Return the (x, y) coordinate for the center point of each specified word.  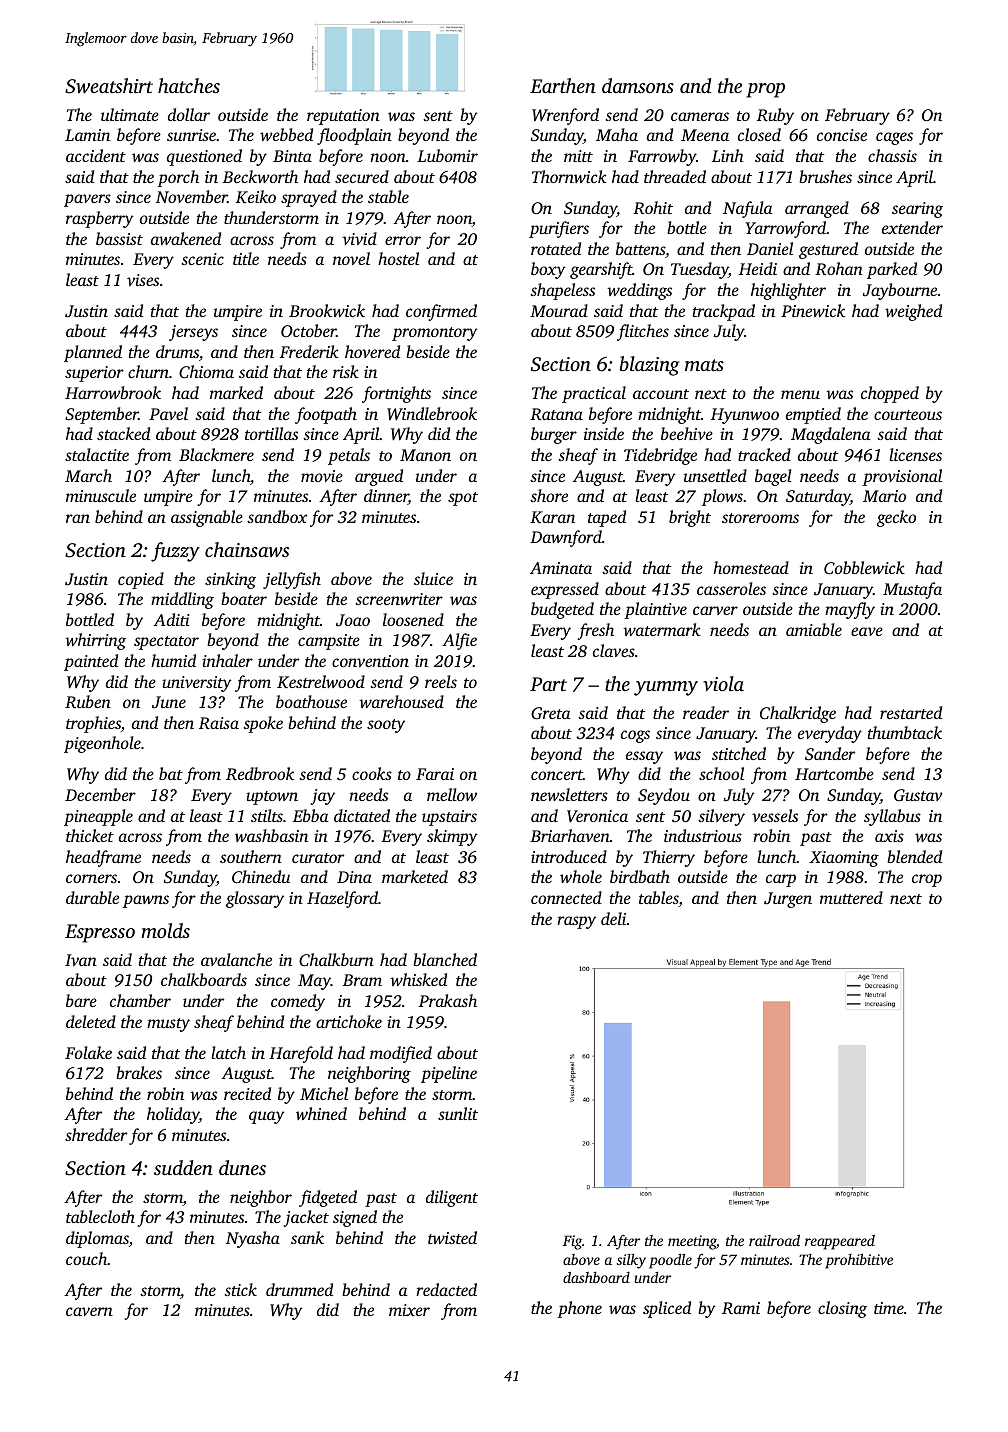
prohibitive (859, 1261)
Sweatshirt (109, 86)
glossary (255, 899)
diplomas (97, 1239)
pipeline (449, 1074)
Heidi (758, 268)
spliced (667, 1309)
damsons (638, 85)
